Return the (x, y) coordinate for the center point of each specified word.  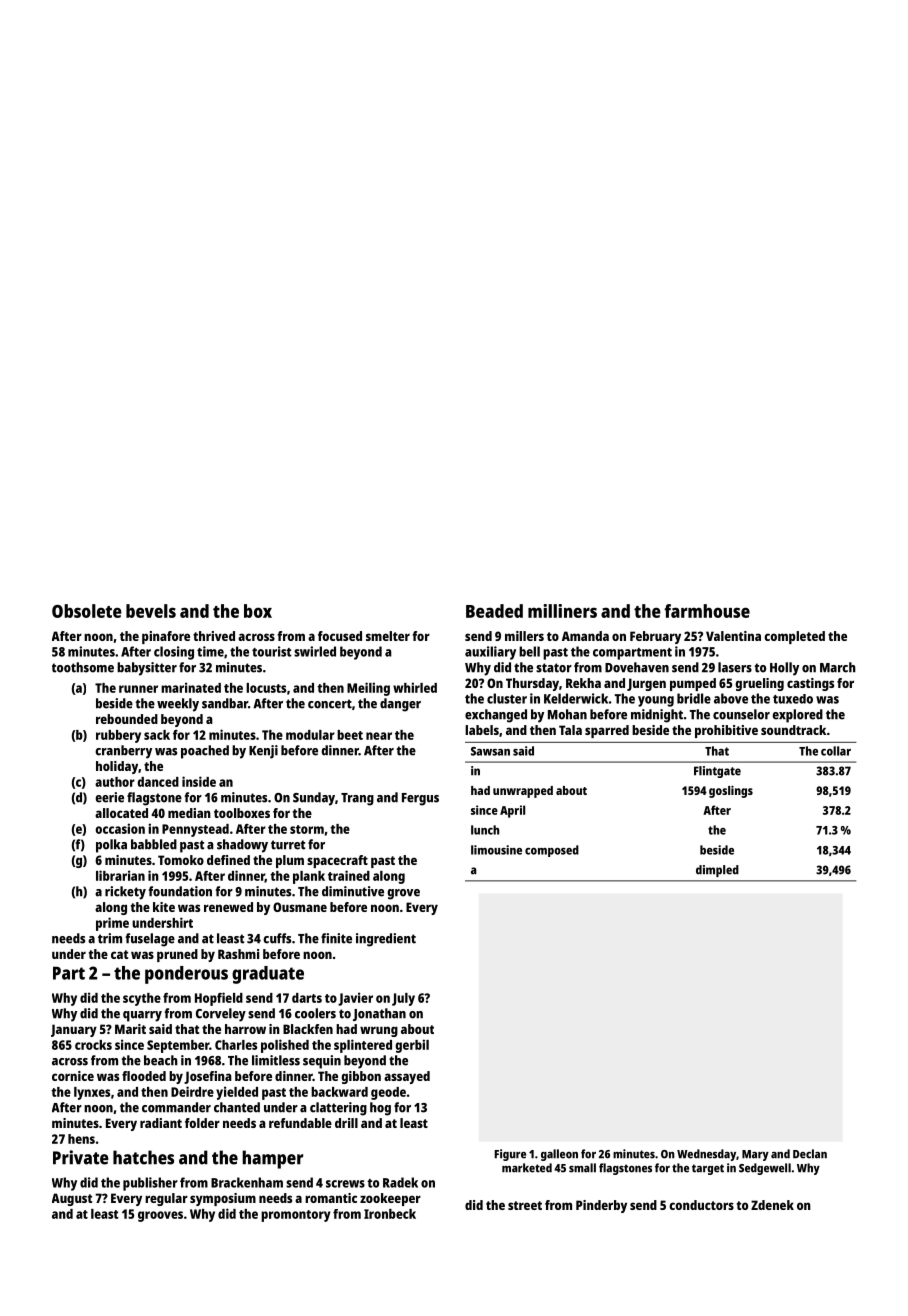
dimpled (717, 871)
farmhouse (707, 611)
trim (110, 938)
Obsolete (87, 611)
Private (81, 1157)
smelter (388, 636)
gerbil (412, 1046)
